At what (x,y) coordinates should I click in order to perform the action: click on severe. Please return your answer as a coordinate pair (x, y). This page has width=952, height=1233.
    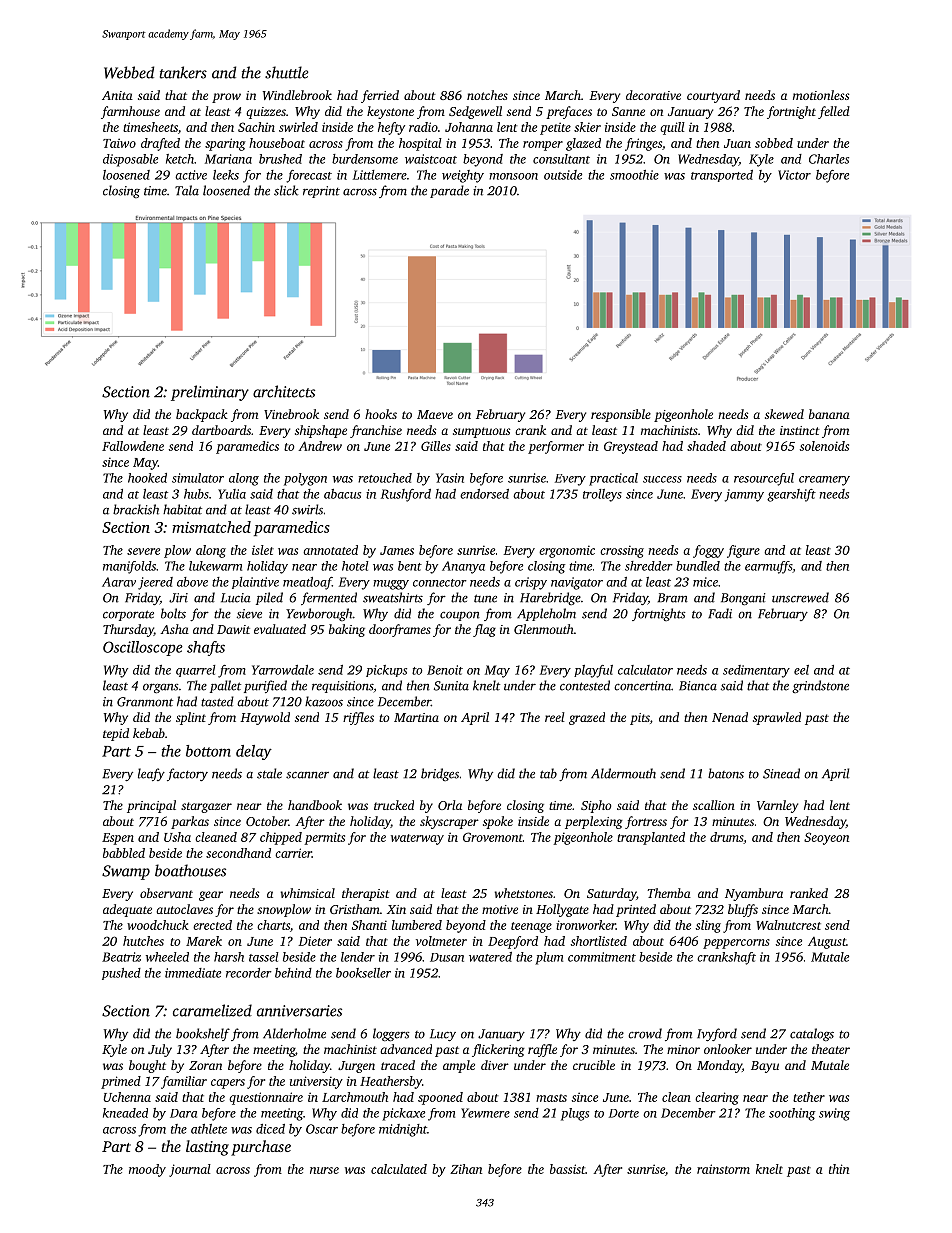
    Looking at the image, I should click on (143, 551).
